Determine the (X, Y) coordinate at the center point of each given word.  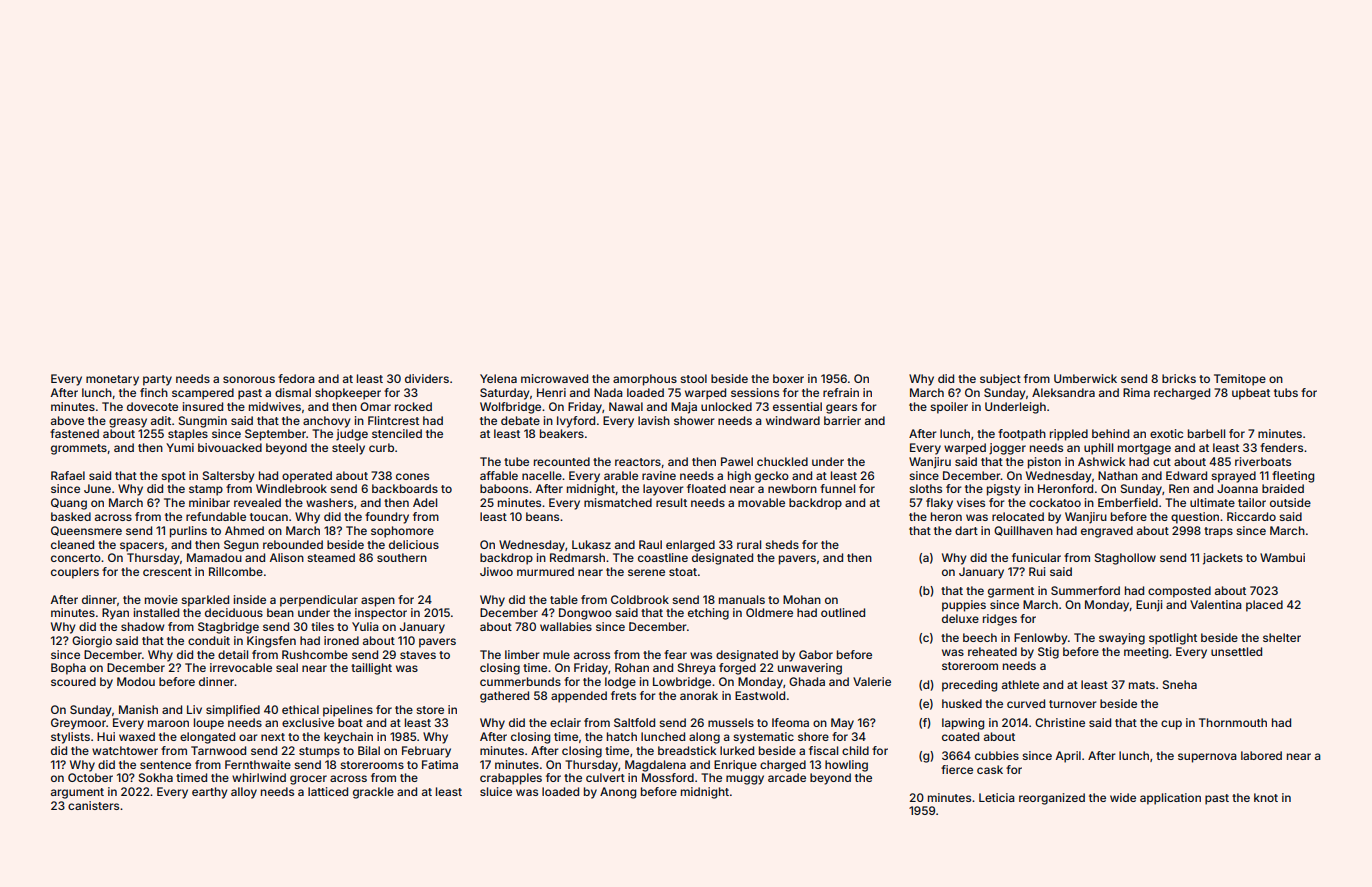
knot (1266, 797)
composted (1179, 592)
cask (990, 769)
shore (813, 736)
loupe (209, 724)
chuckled (782, 461)
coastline (663, 557)
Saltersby (229, 477)
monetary (112, 380)
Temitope (1240, 380)
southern (402, 557)
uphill (1098, 449)
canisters (93, 805)
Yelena (498, 378)
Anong (618, 793)
